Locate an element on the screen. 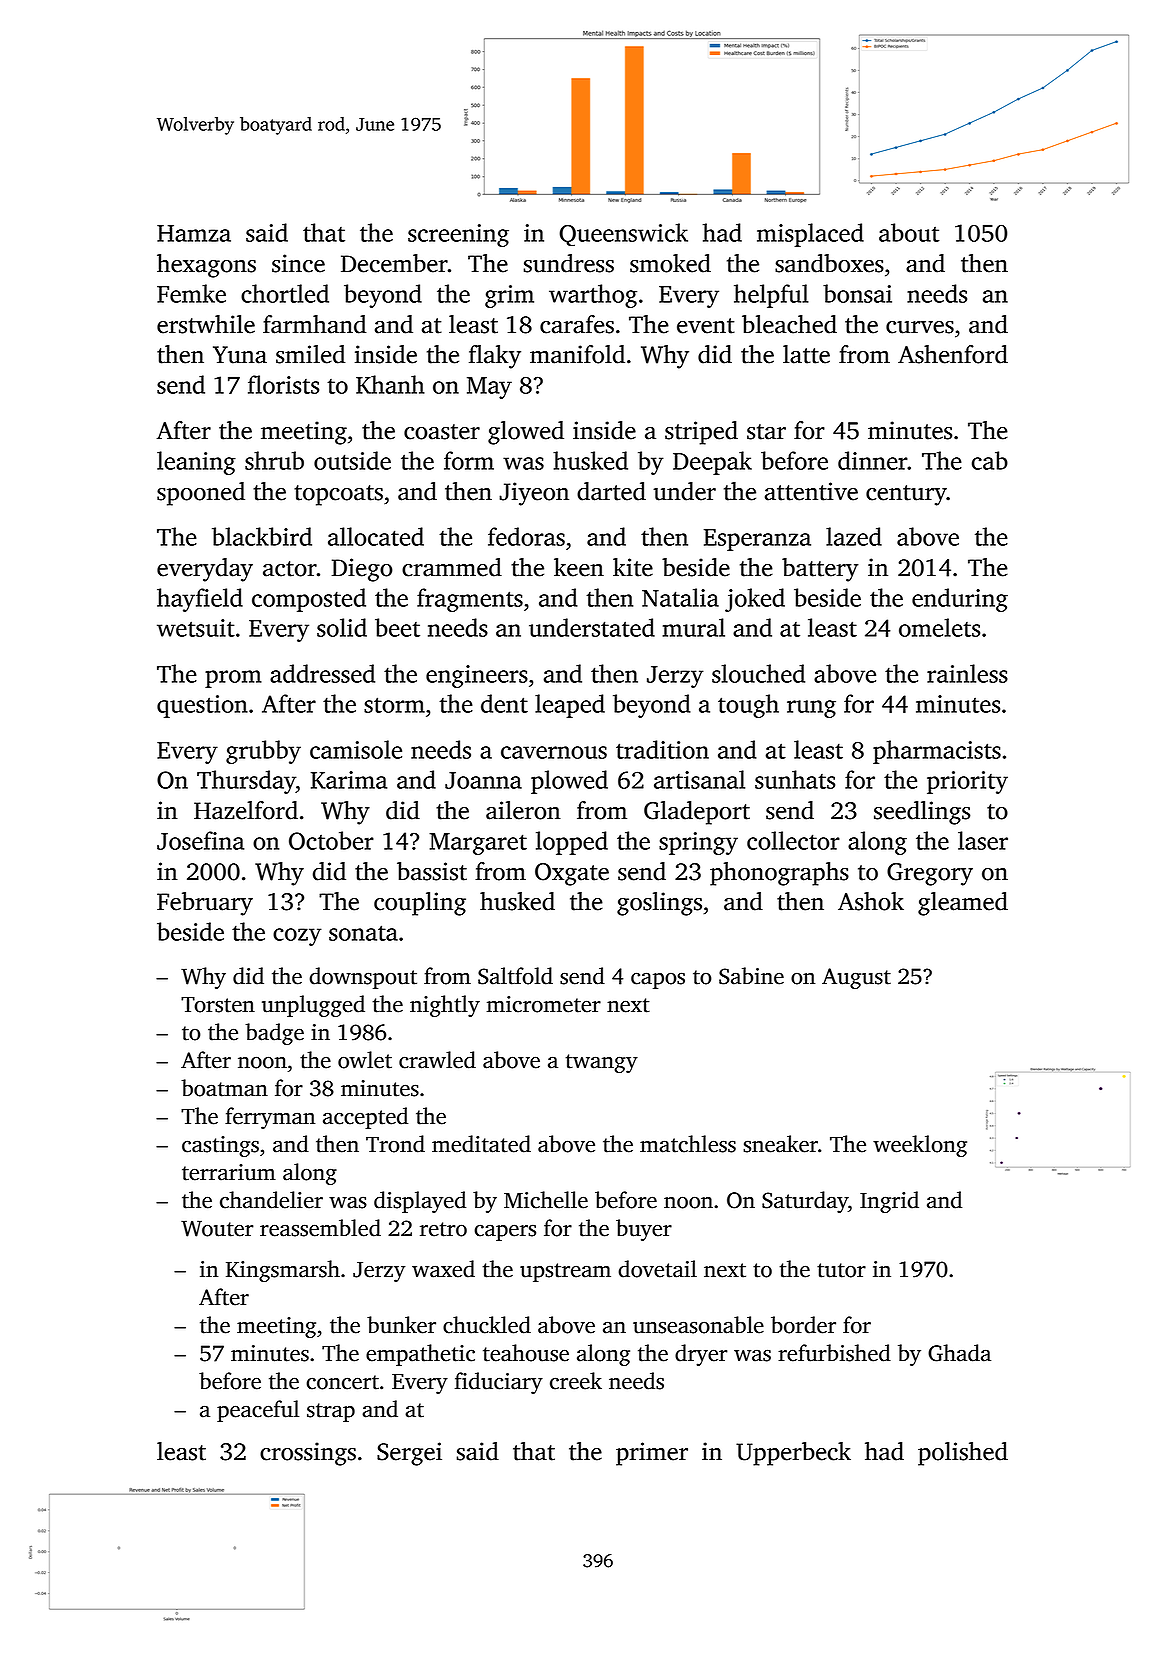 Image resolution: width=1165 pixels, height=1654 pixels. primer is located at coordinates (652, 1454).
